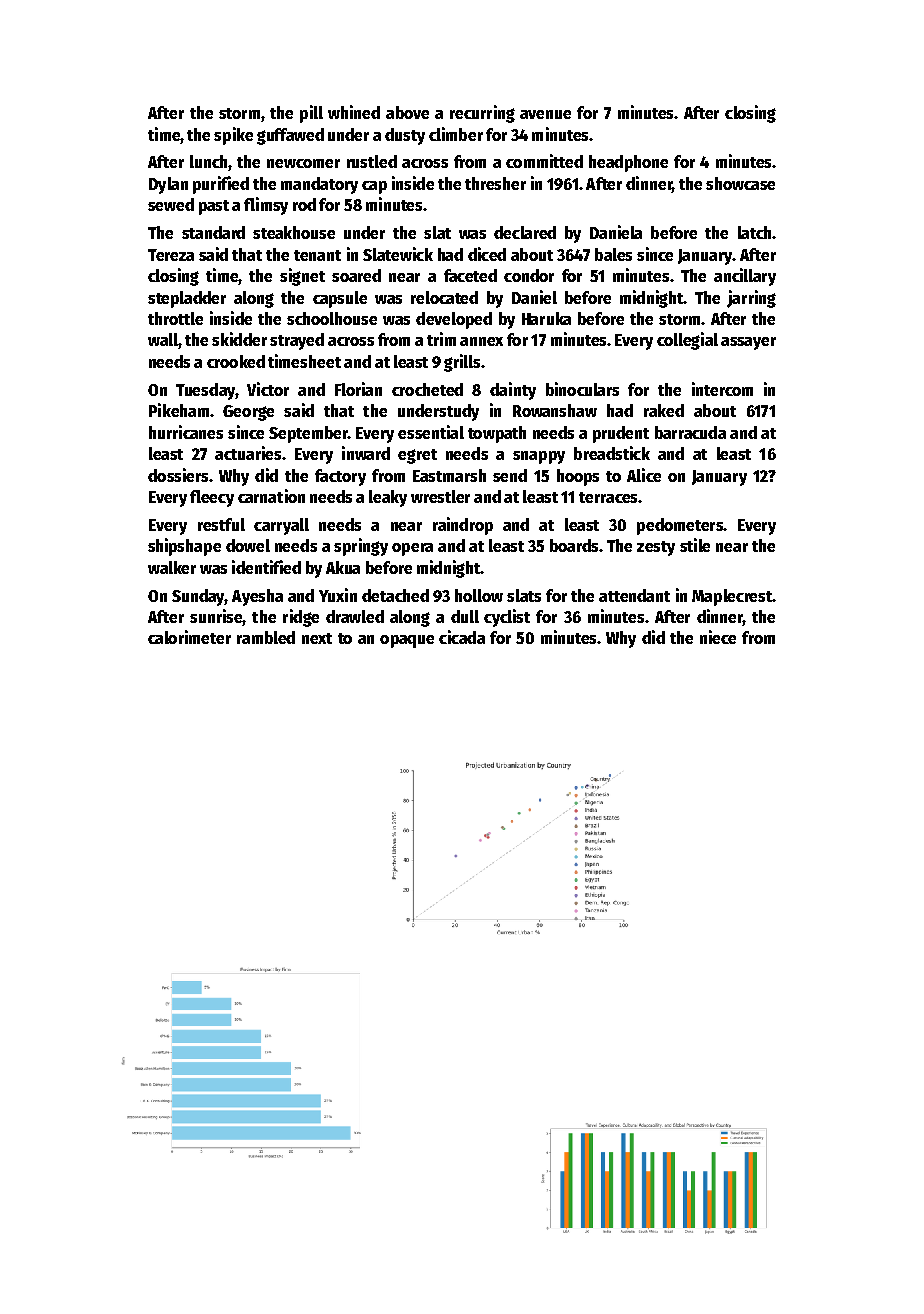 This document has width=924, height=1314. I want to click on latch, so click(754, 232).
